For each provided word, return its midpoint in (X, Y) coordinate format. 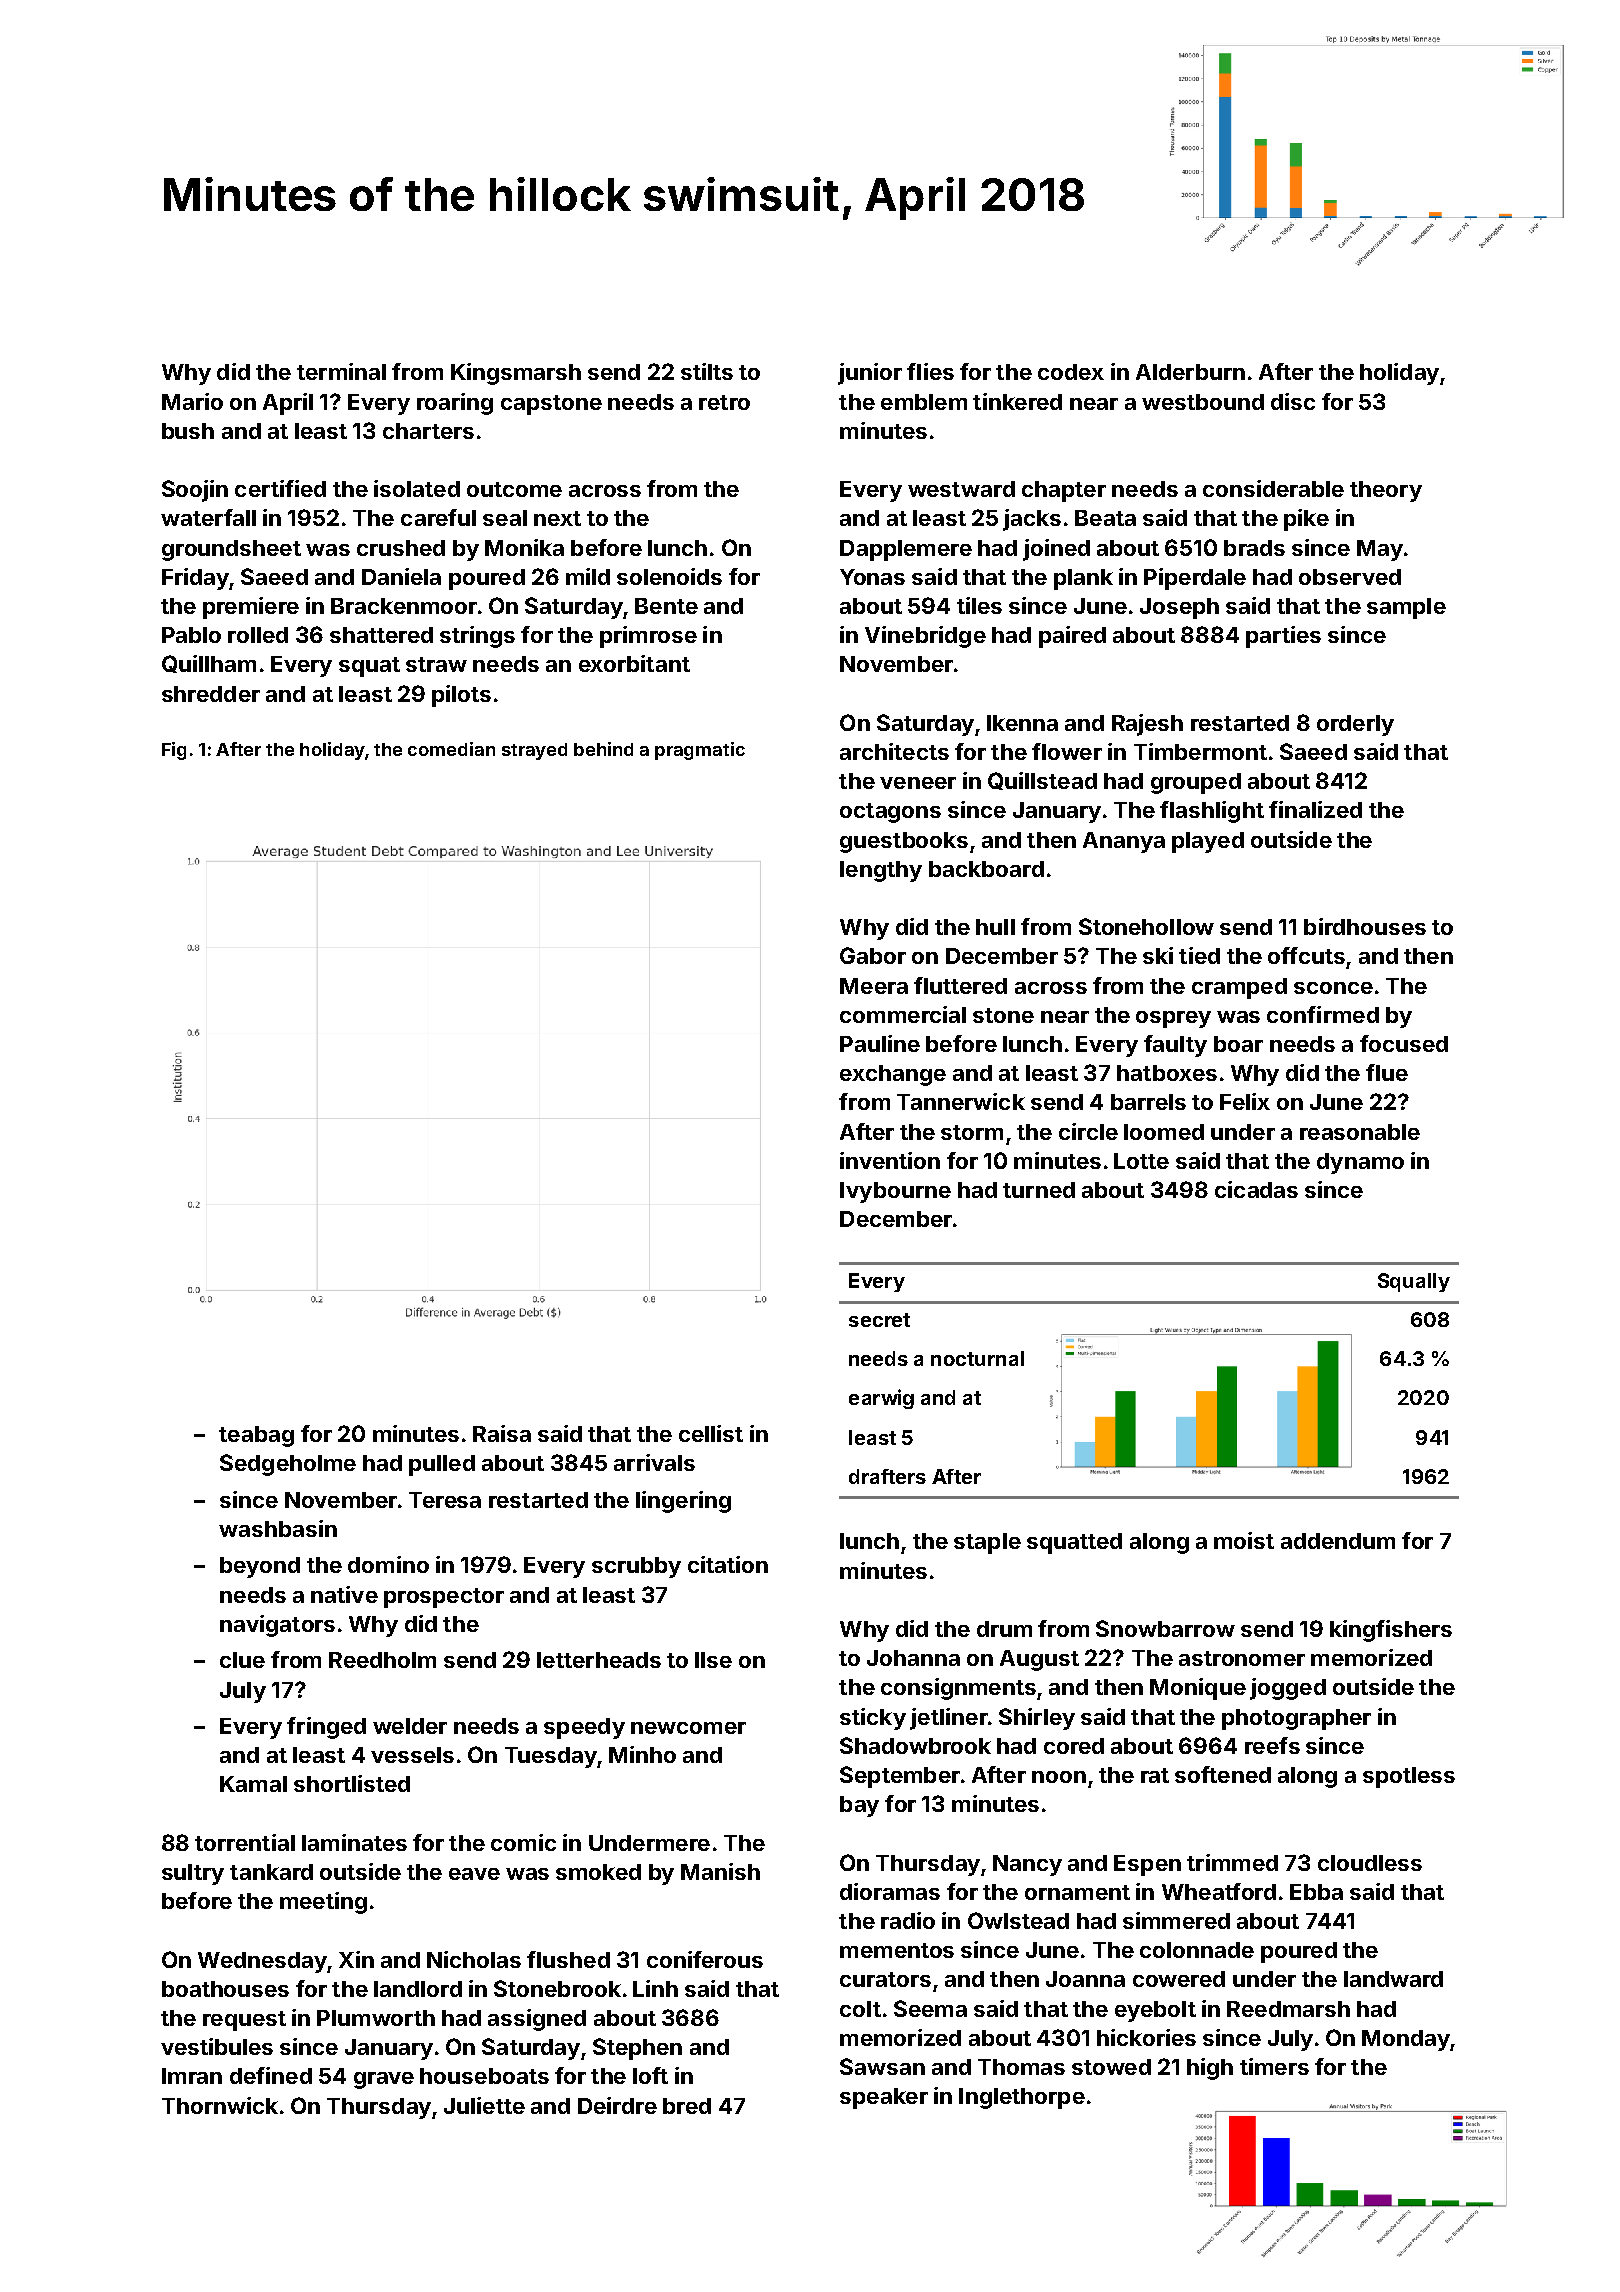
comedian (451, 749)
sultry (193, 1874)
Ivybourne (895, 1192)
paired (1072, 637)
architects (894, 751)
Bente (666, 606)
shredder (211, 694)
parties (1283, 637)
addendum (1338, 1541)
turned (1039, 1190)
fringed (326, 1728)
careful (438, 517)
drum (1004, 1629)
